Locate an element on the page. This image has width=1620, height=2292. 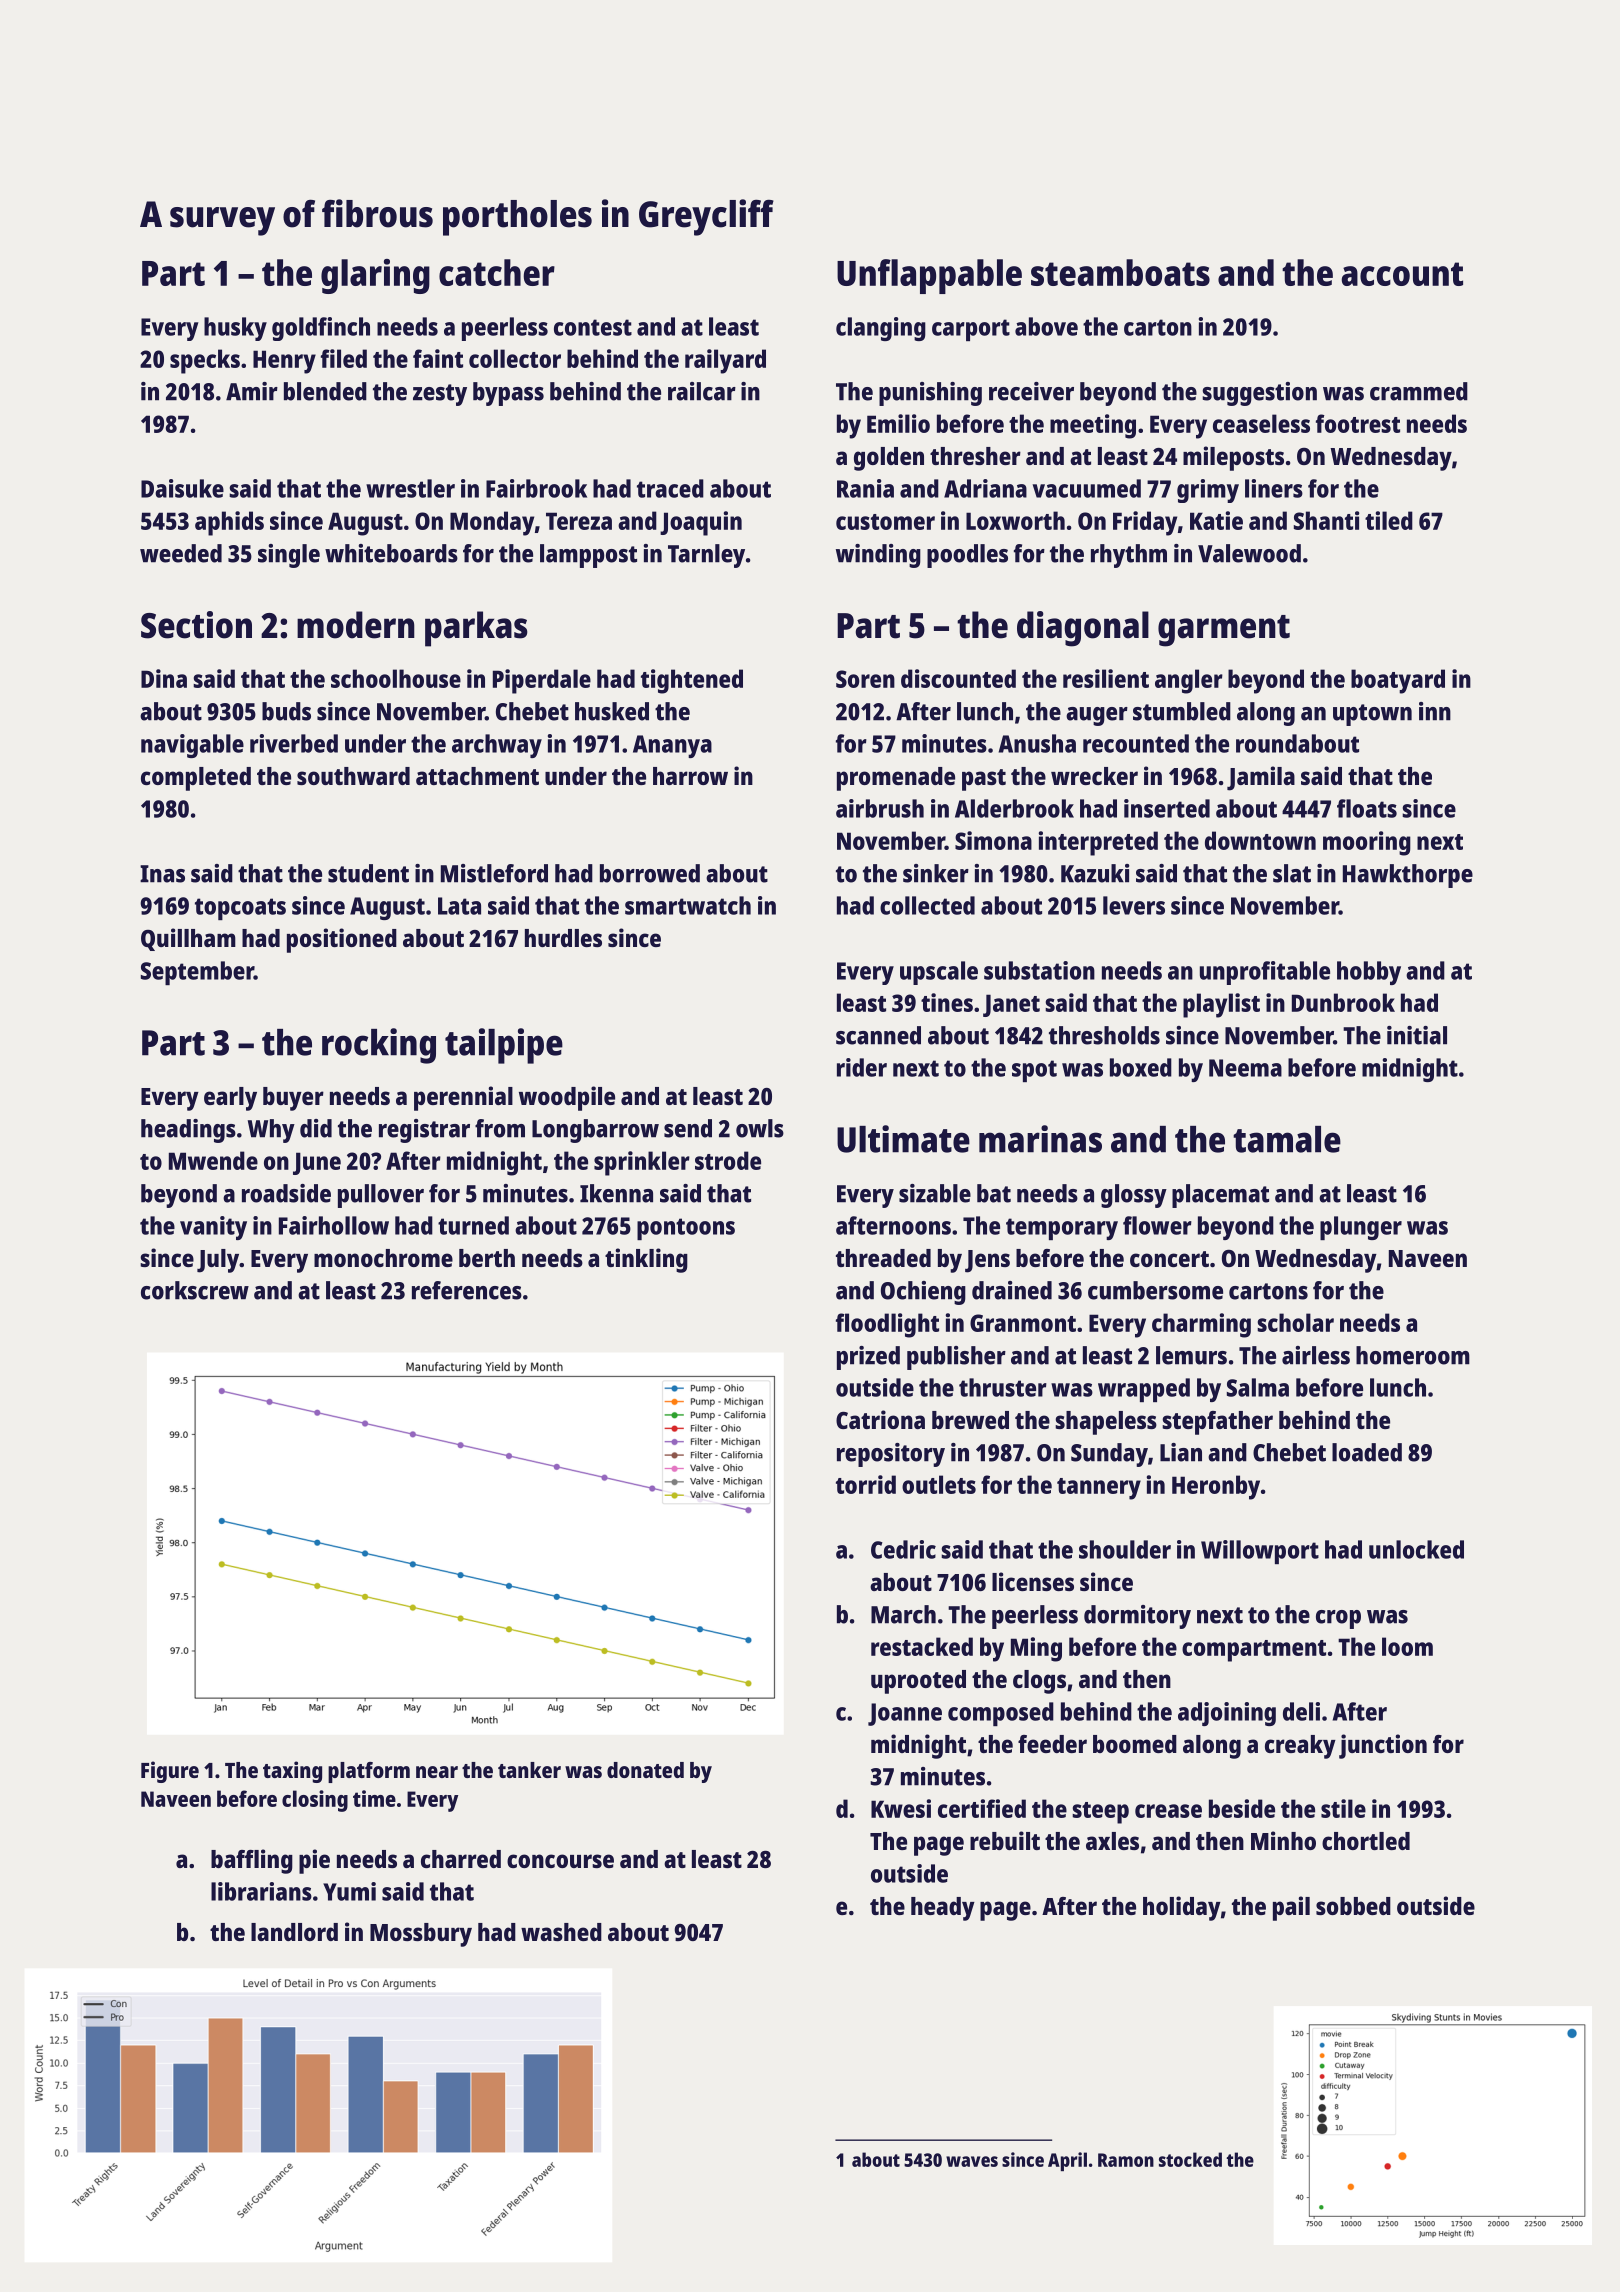
Mossbury is located at coordinates (421, 1935).
